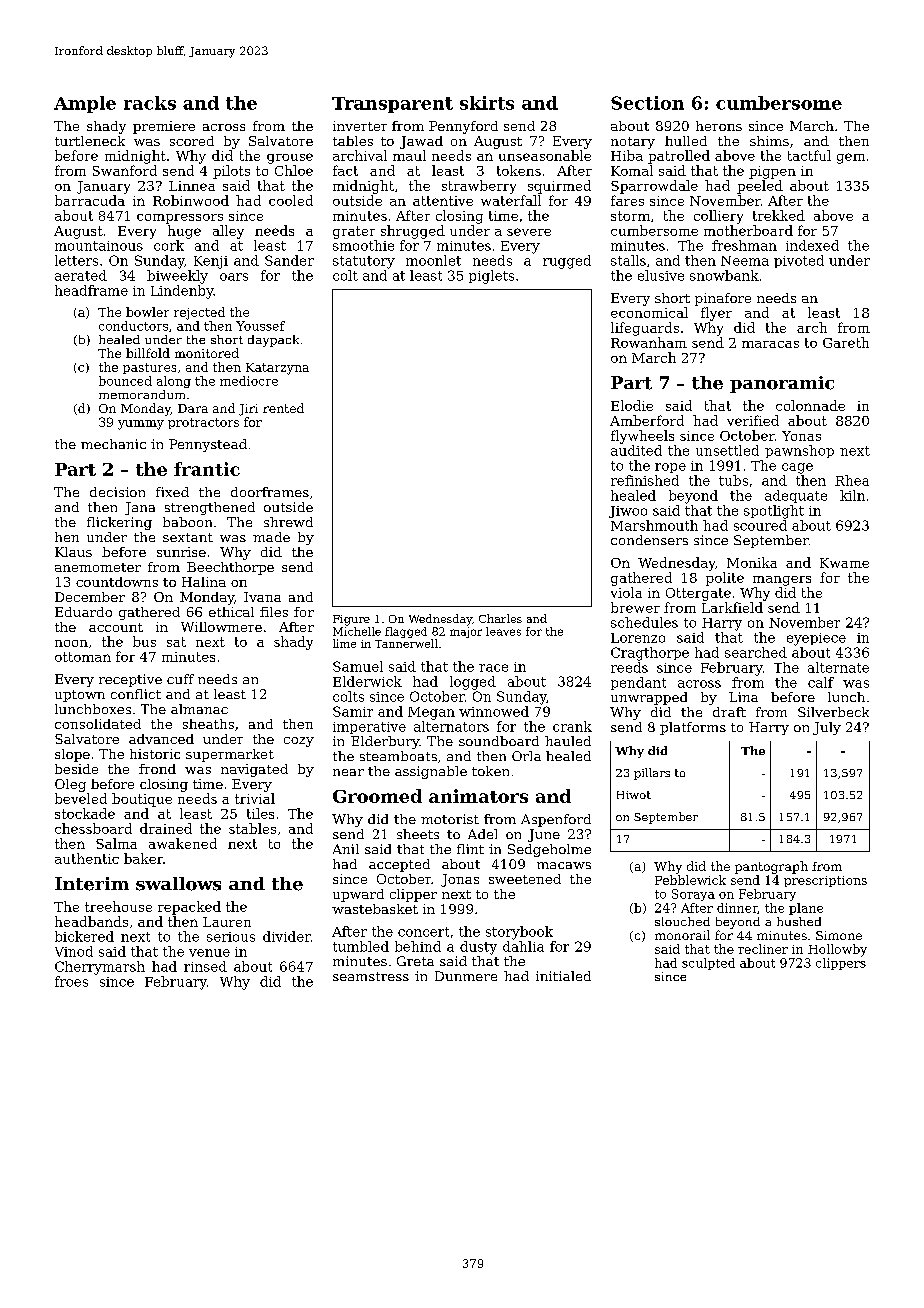  Describe the element at coordinates (487, 103) in the screenshot. I see `skirts` at that location.
